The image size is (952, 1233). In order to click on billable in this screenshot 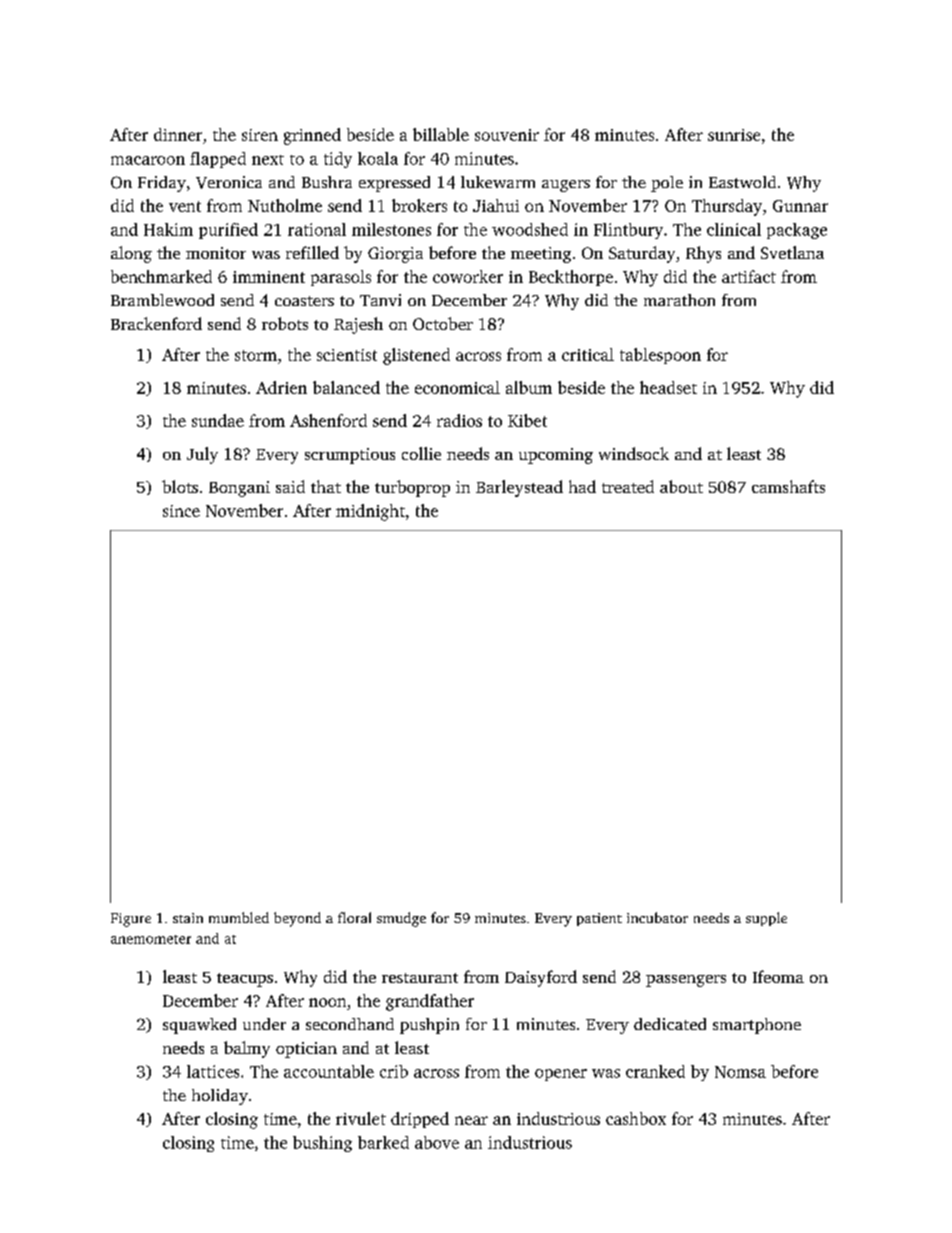, I will do `click(441, 134)`.
